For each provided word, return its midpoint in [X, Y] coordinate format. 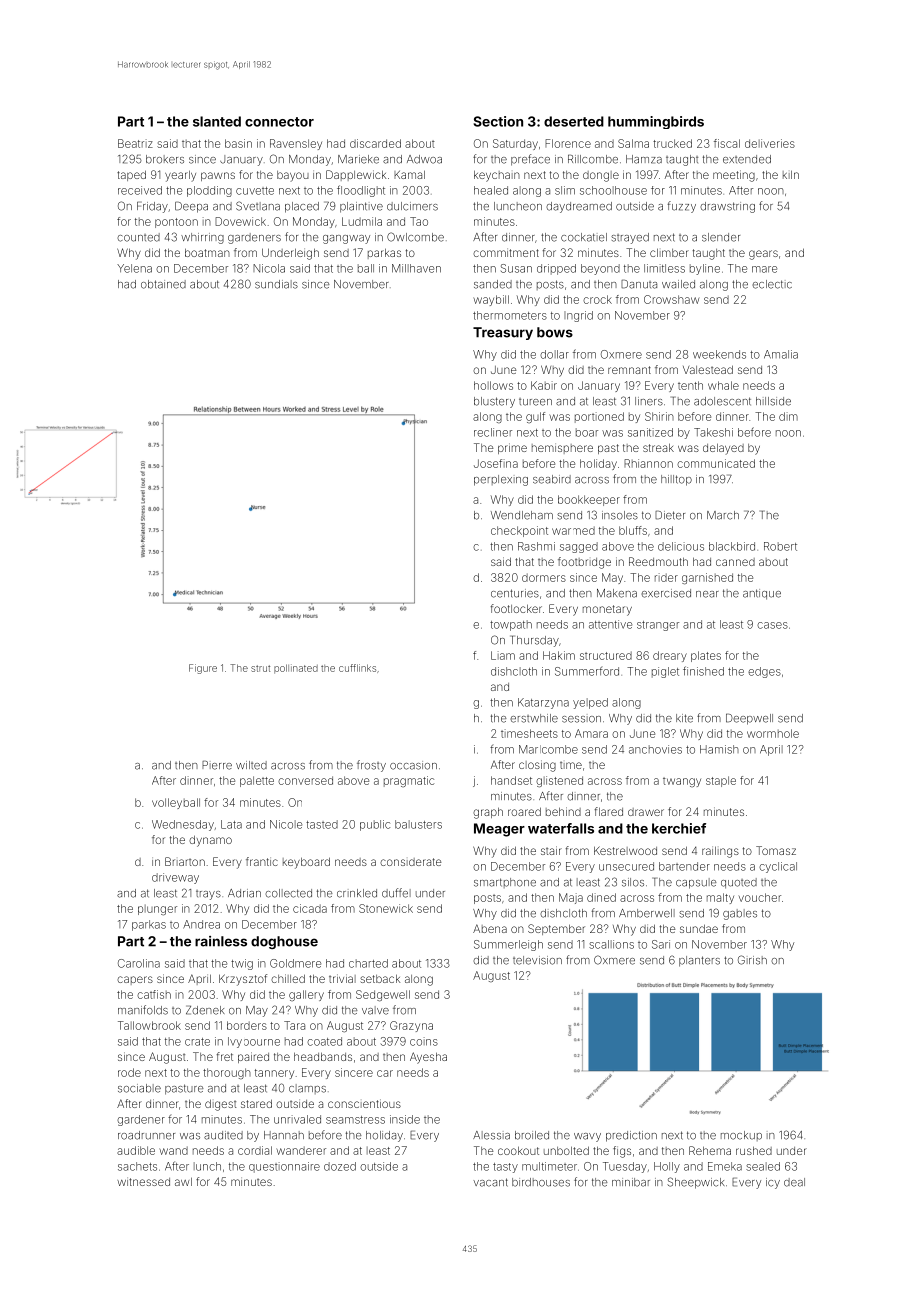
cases [772, 625]
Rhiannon [648, 463]
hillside [773, 401]
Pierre [217, 765]
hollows [493, 385]
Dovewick [240, 221]
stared [256, 1103]
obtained [163, 284]
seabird [552, 479]
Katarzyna [543, 703]
